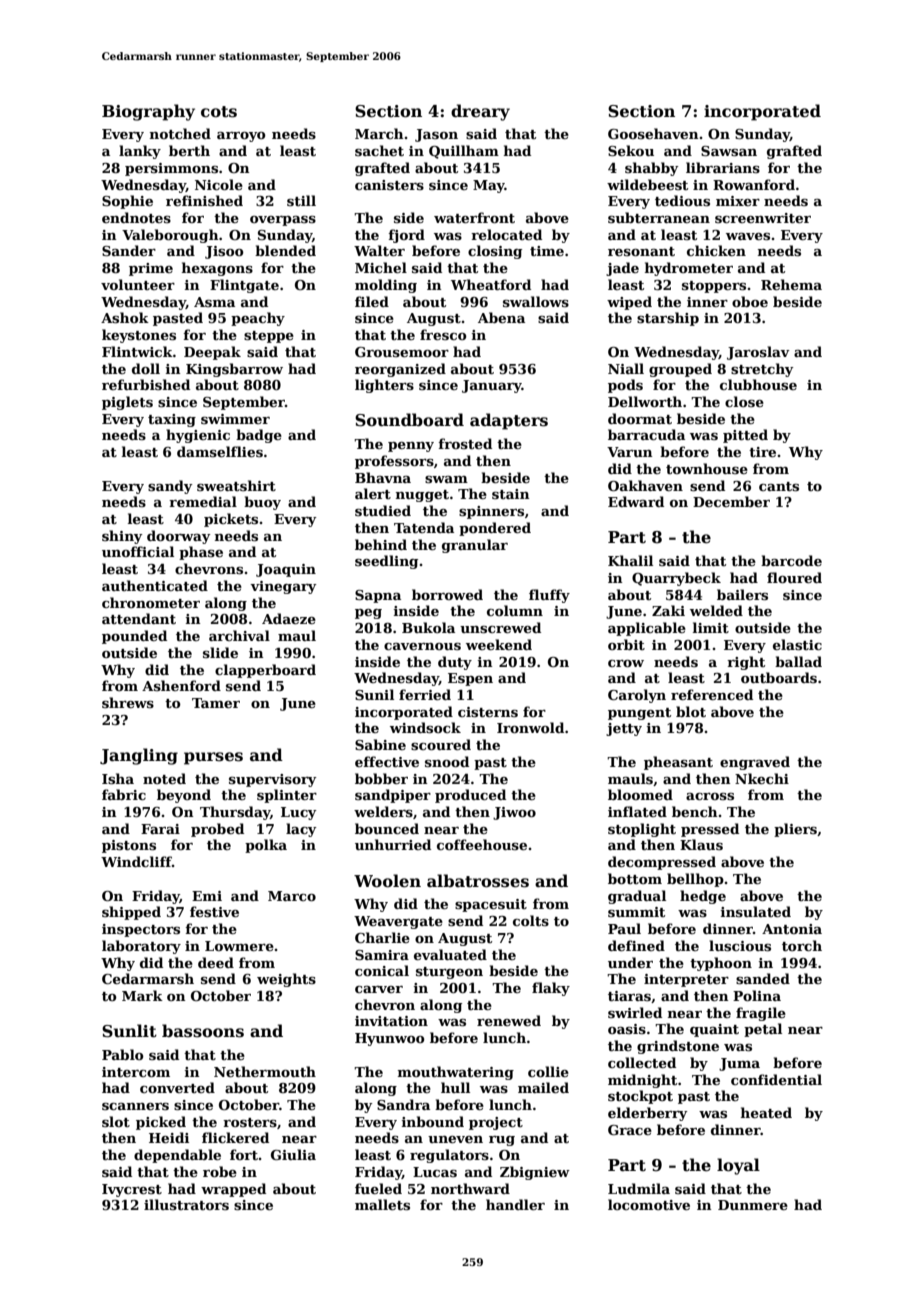 Image resolution: width=924 pixels, height=1308 pixels. I want to click on Windcliff, so click(136, 861).
